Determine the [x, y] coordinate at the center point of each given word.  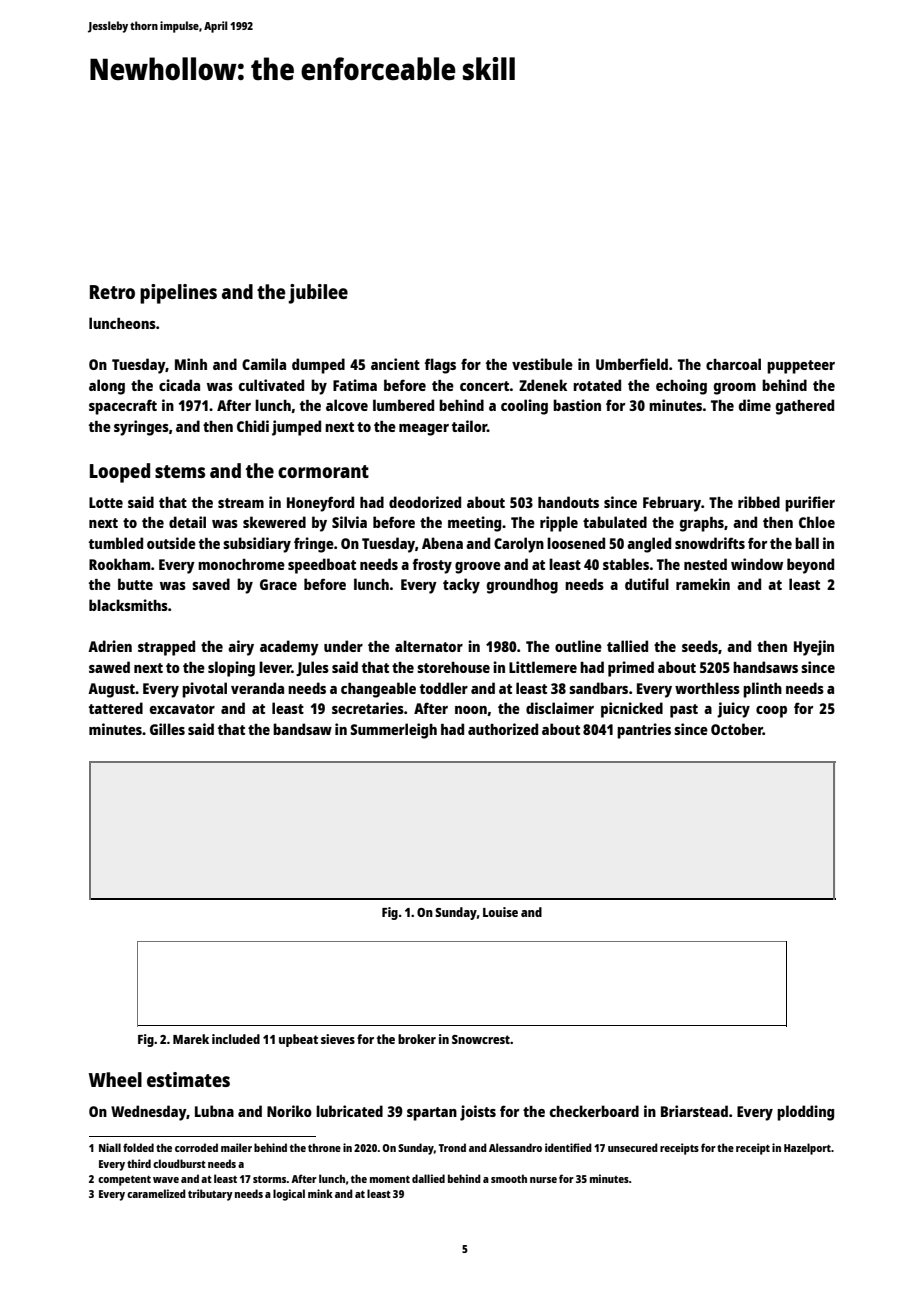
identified [568, 1147]
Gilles [167, 729]
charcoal [733, 364]
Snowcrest [481, 1039]
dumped [318, 366]
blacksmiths [128, 605]
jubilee [318, 294]
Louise [500, 912]
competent [124, 1181]
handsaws [765, 667]
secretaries [368, 708]
